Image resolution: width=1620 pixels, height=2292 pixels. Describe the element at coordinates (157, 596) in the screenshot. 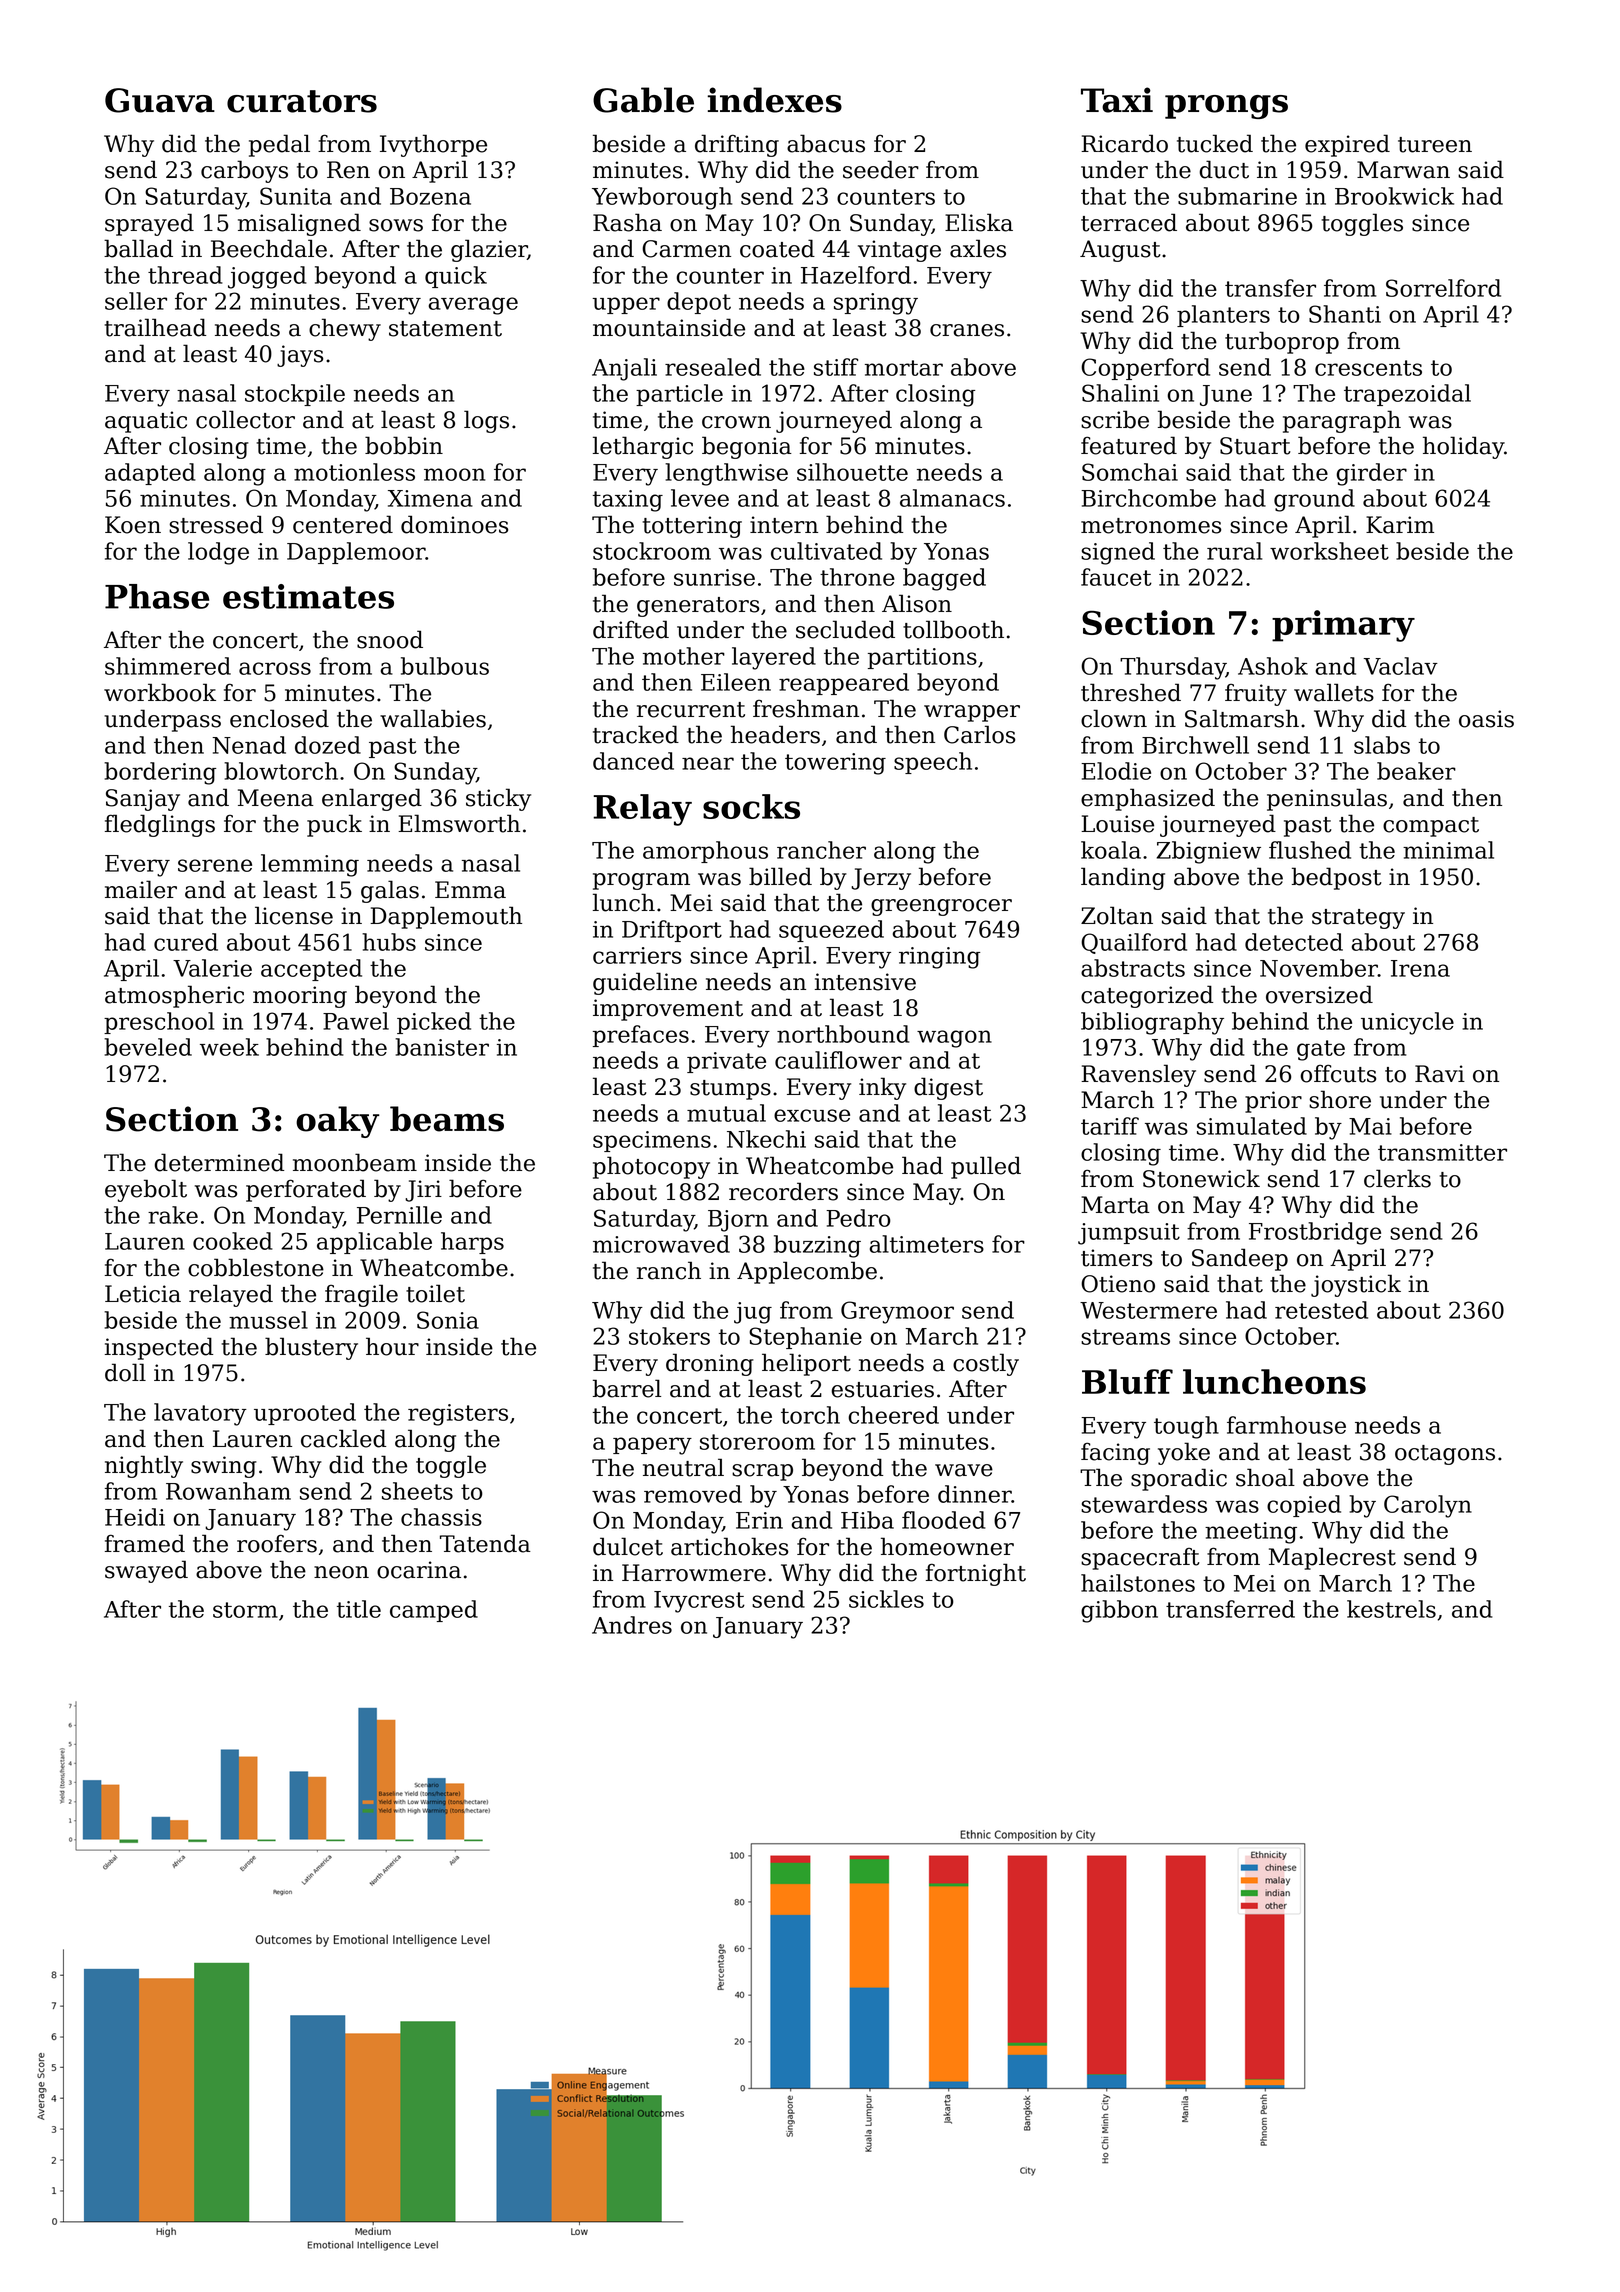

I see `Phase` at that location.
